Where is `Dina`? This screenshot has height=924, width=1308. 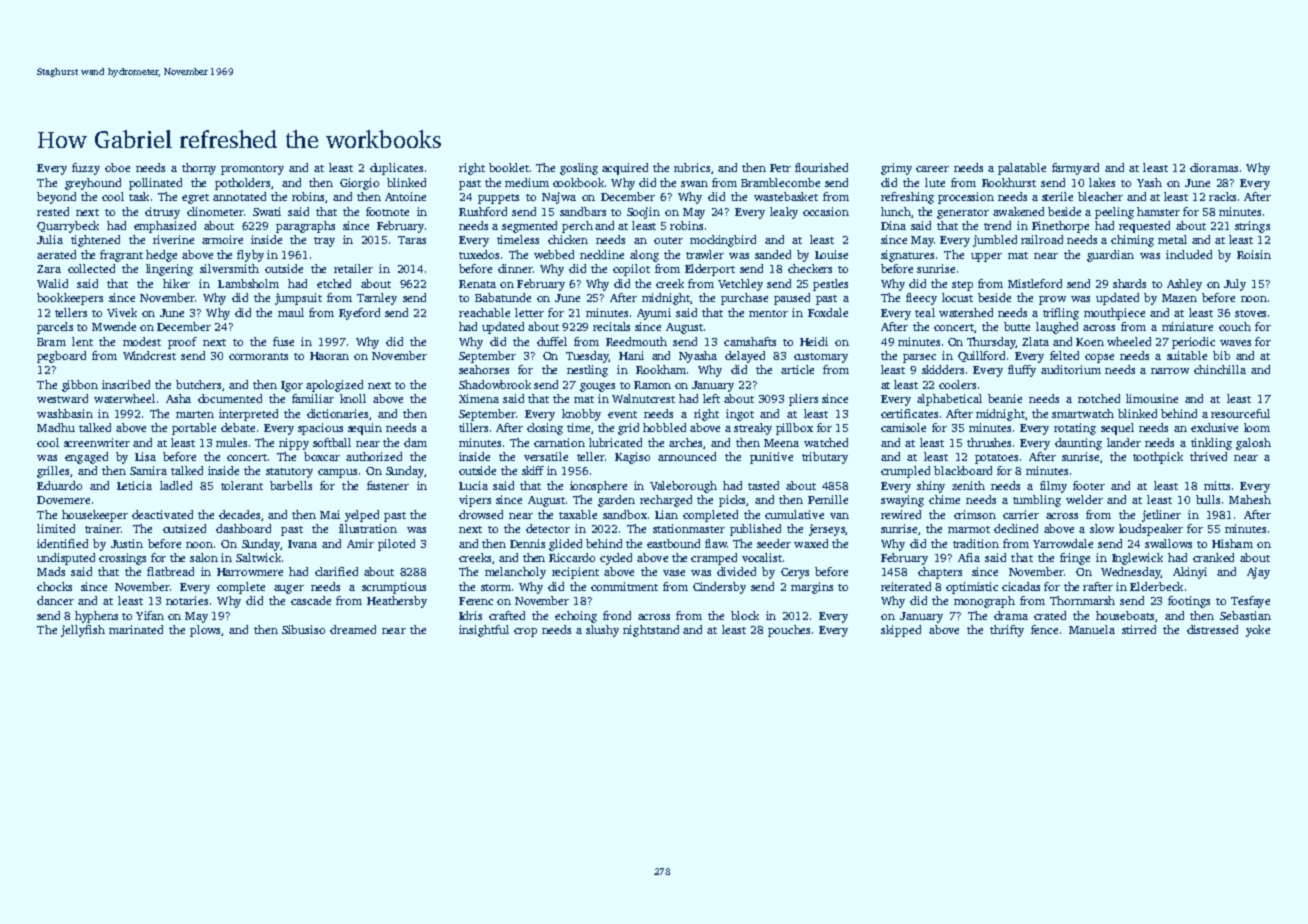
Dina is located at coordinates (893, 225).
